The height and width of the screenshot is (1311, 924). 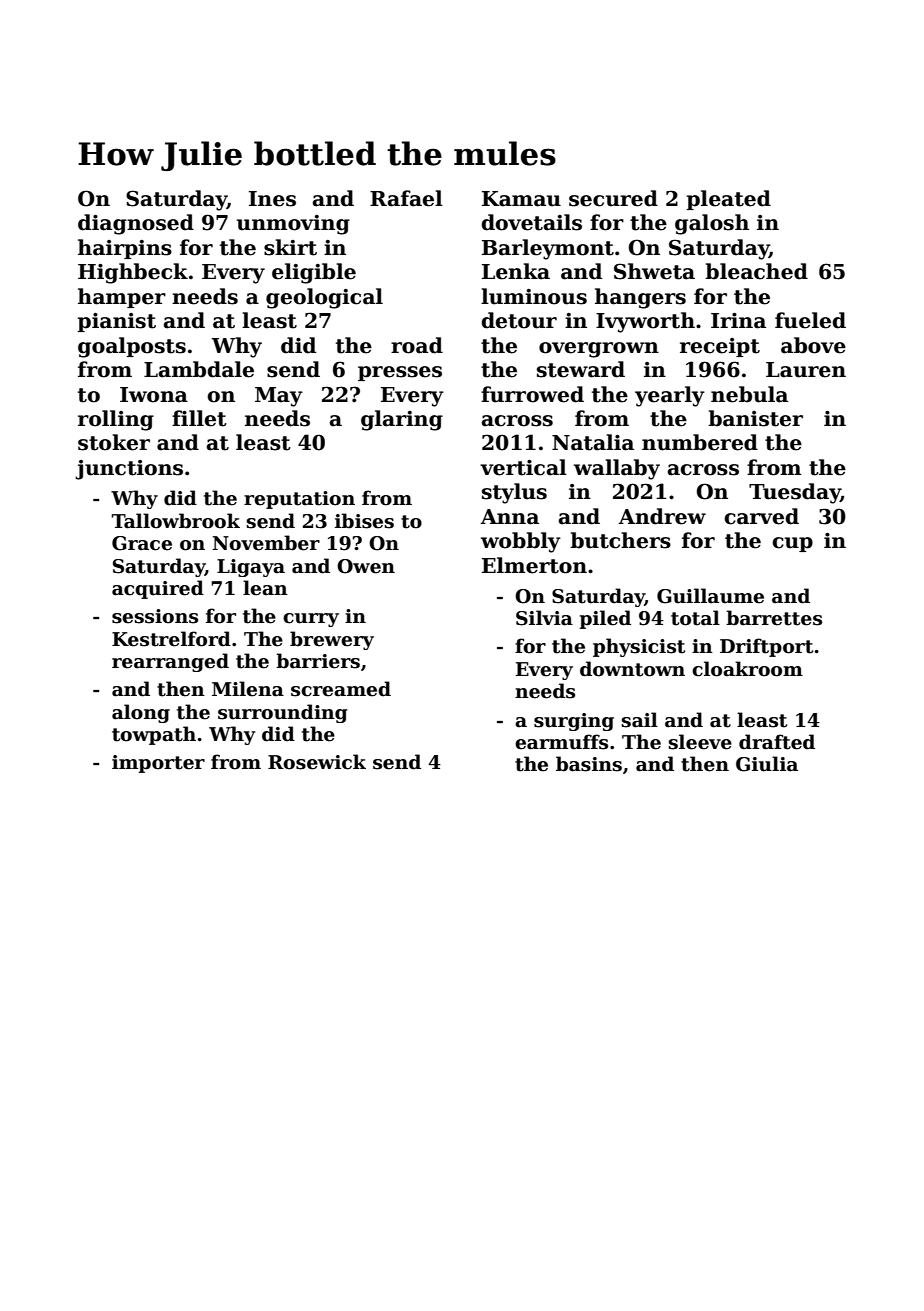 I want to click on cup, so click(x=792, y=544).
